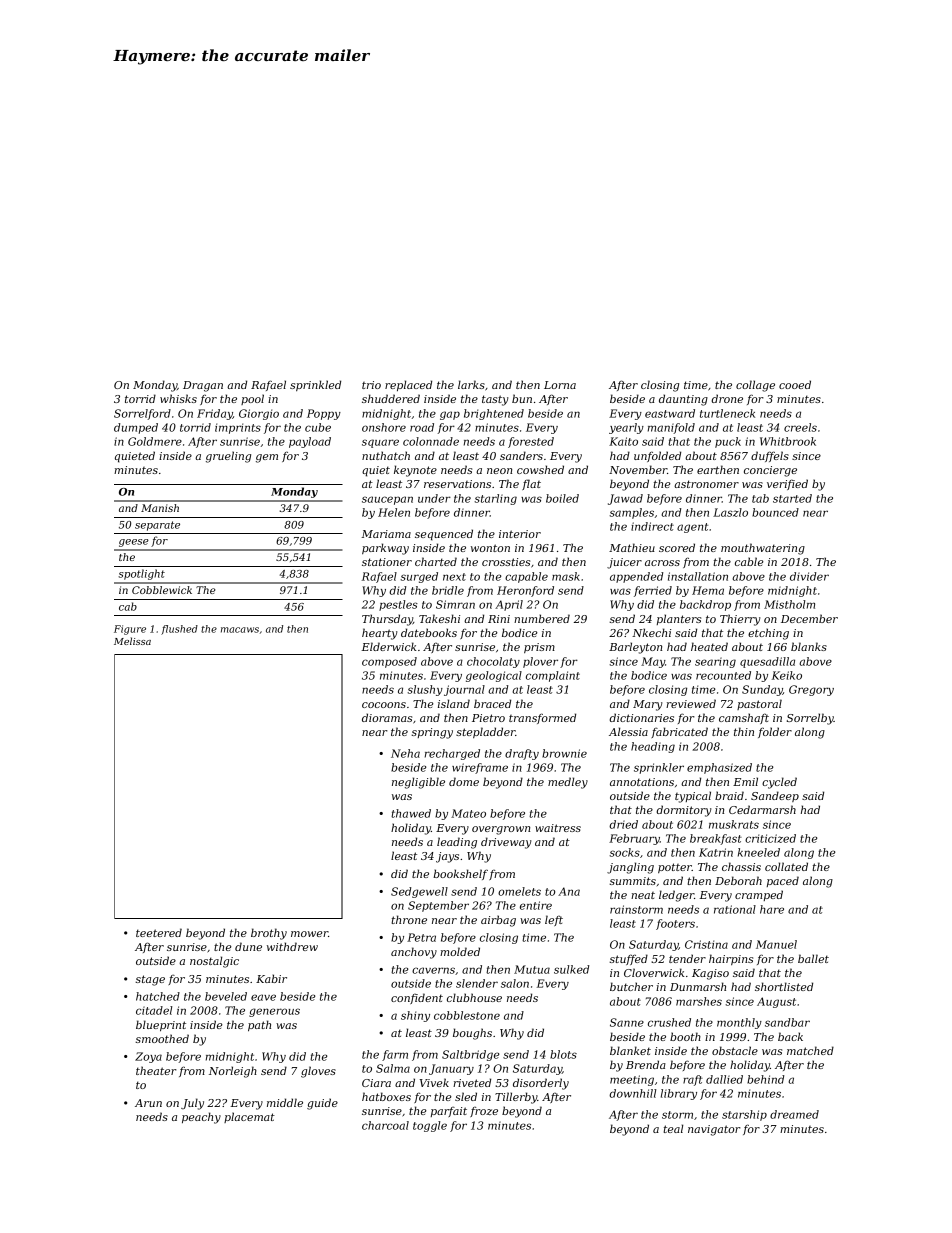 This screenshot has height=1233, width=952. What do you see at coordinates (411, 813) in the screenshot?
I see `thawed` at bounding box center [411, 813].
